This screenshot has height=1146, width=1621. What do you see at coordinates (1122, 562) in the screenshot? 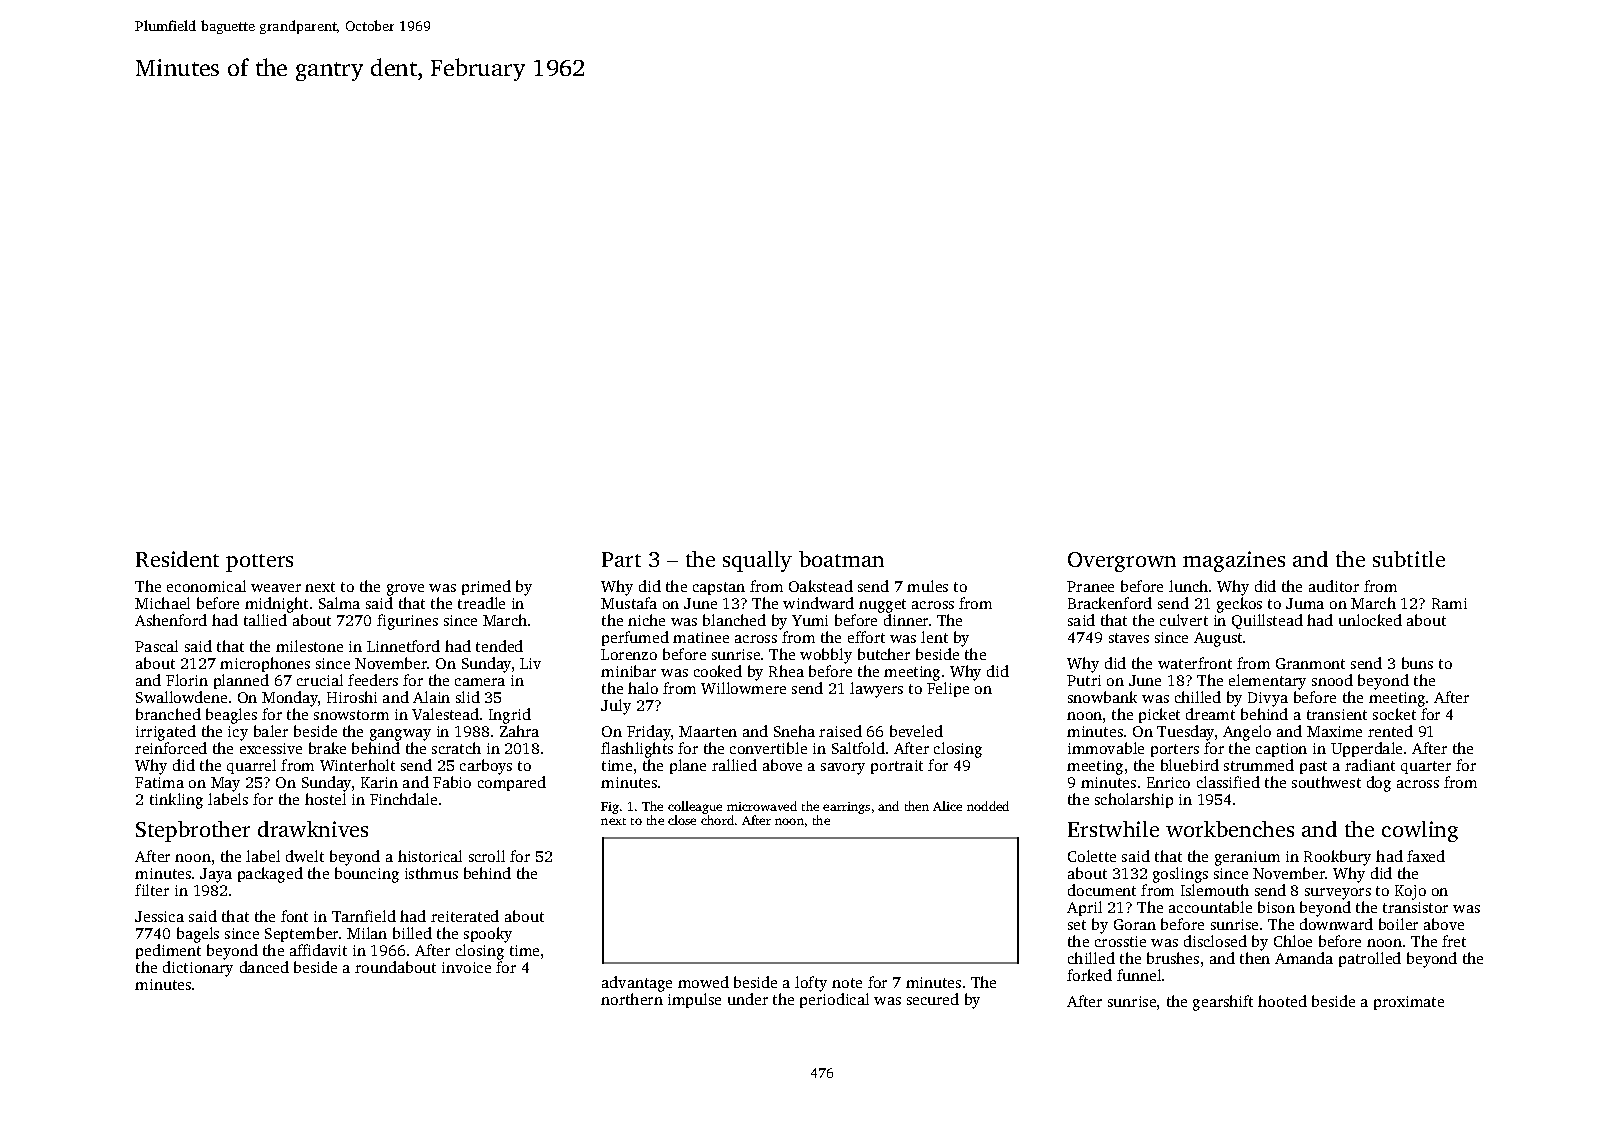
I see `Overgrown` at bounding box center [1122, 562].
